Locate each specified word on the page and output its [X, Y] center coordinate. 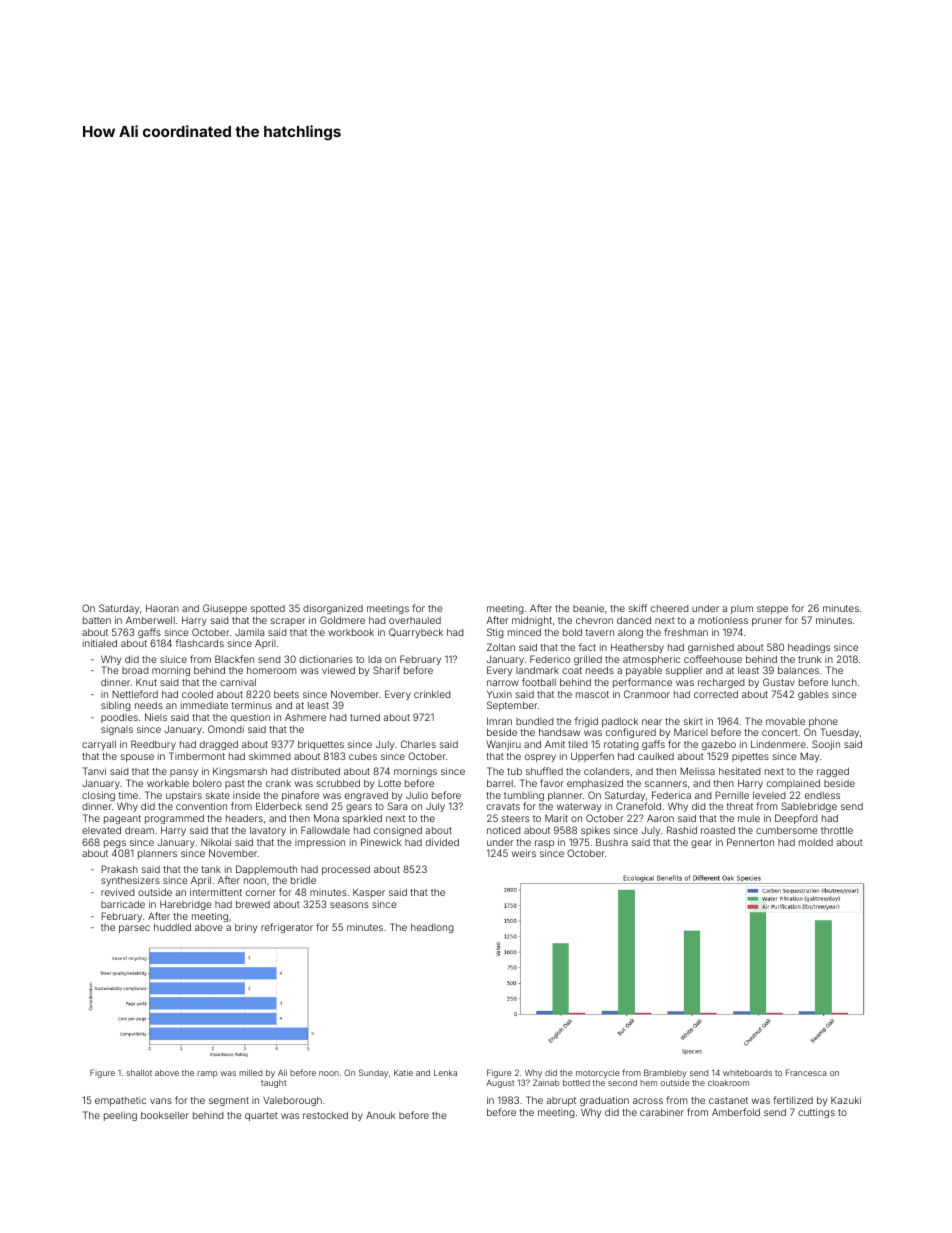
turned [365, 717]
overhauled [415, 620]
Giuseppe [225, 609]
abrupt [561, 1101]
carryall [99, 745]
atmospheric [651, 660]
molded [816, 842]
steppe [772, 609]
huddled [172, 927]
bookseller [165, 1115]
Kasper [369, 893]
